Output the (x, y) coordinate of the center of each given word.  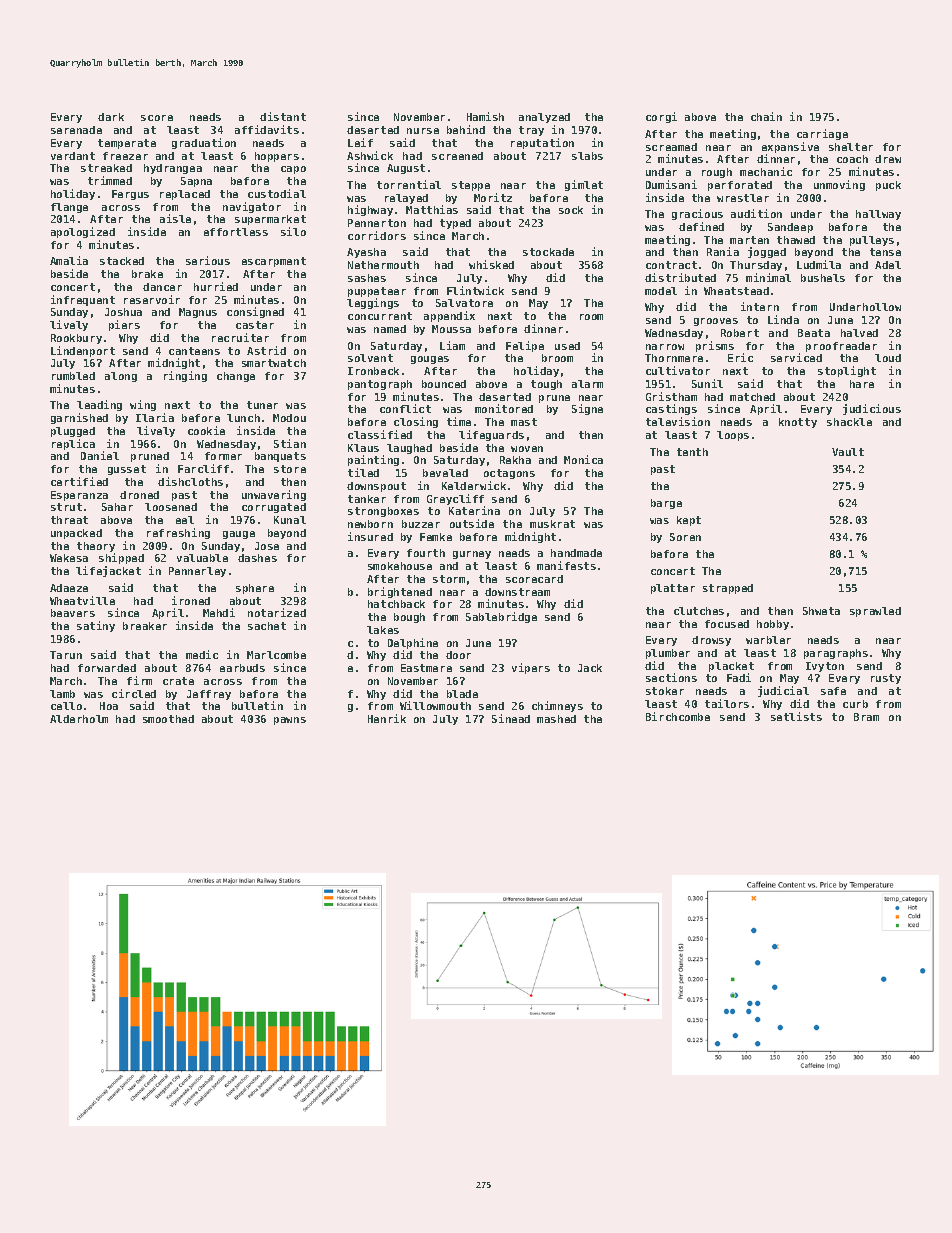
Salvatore (464, 303)
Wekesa (69, 558)
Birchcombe (678, 716)
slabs (587, 156)
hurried (216, 286)
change (236, 377)
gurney (472, 555)
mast (524, 422)
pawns (290, 721)
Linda (783, 319)
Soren (685, 537)
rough (717, 173)
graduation (204, 143)
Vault (848, 452)
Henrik (387, 718)
